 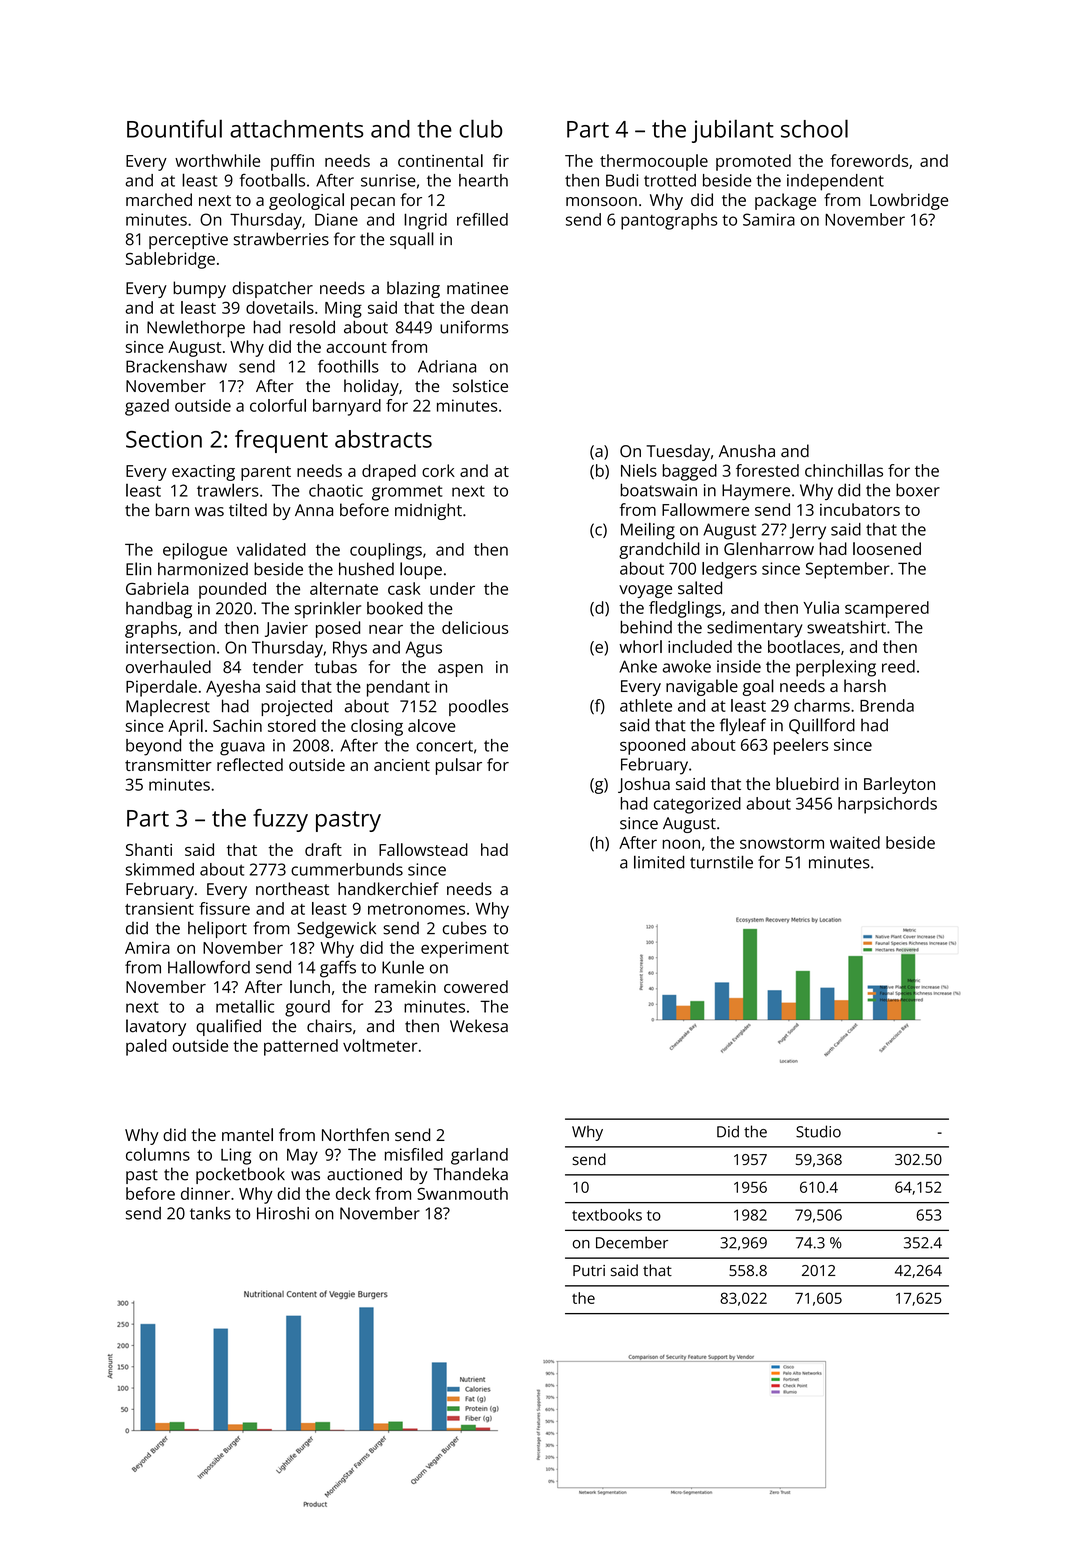 What do you see at coordinates (343, 309) in the image?
I see `Ming` at bounding box center [343, 309].
